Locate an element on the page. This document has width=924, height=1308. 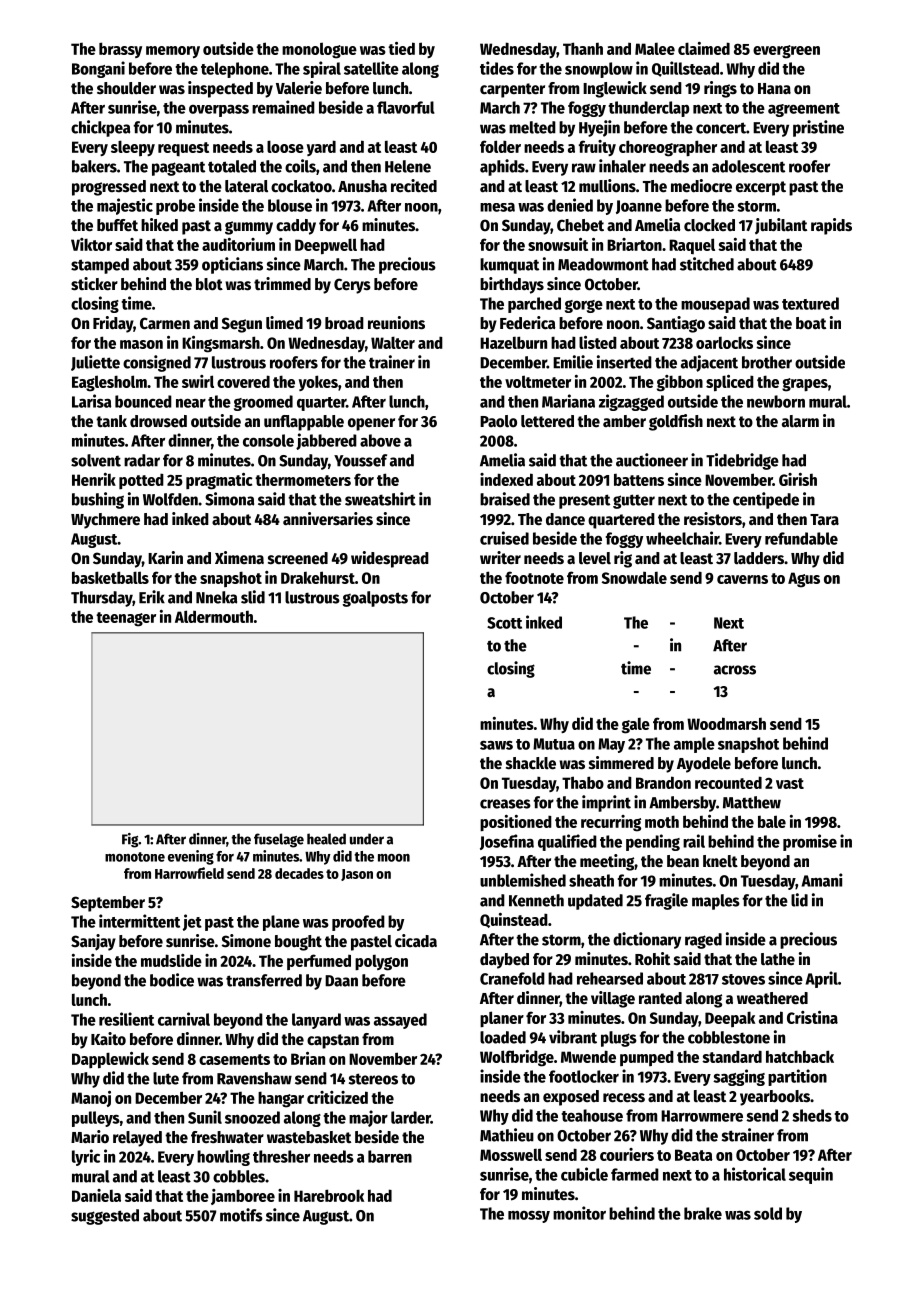
folder is located at coordinates (500, 146).
